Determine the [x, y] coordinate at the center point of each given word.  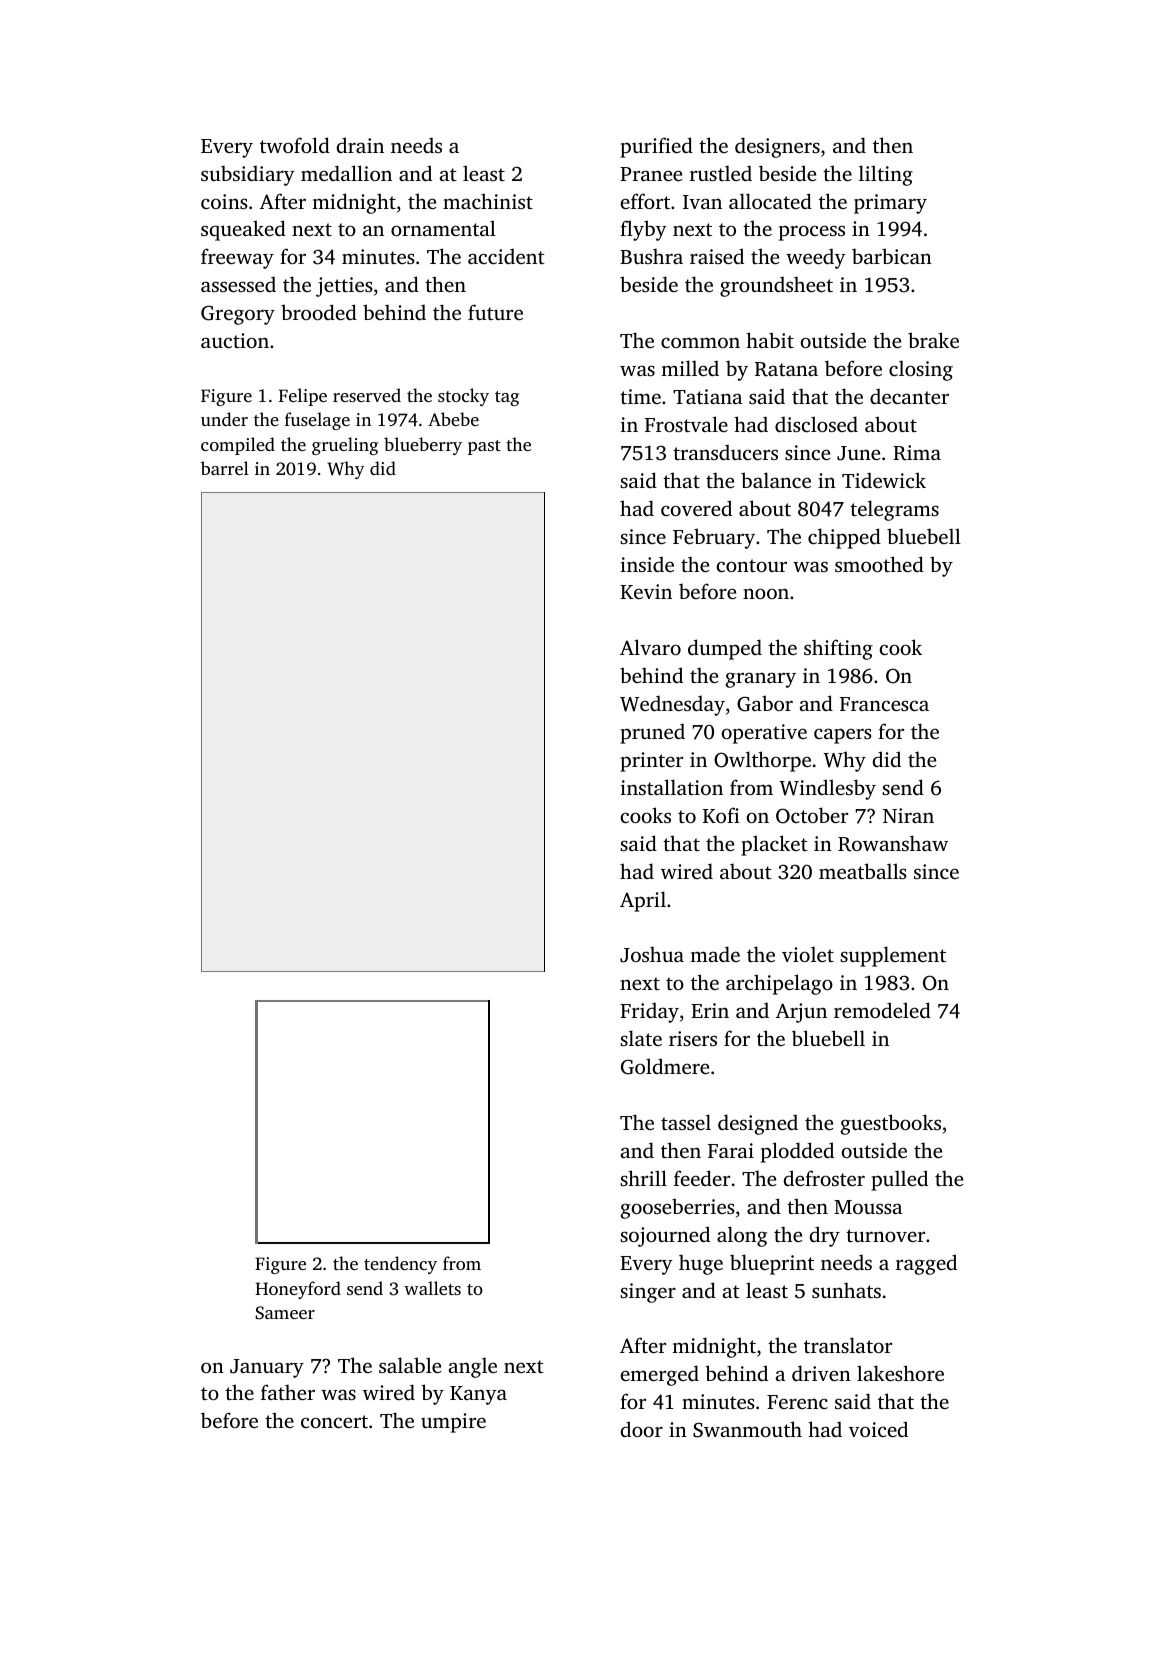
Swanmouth [747, 1429]
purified [656, 147]
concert [334, 1421]
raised [717, 256]
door [642, 1429]
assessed [238, 284]
